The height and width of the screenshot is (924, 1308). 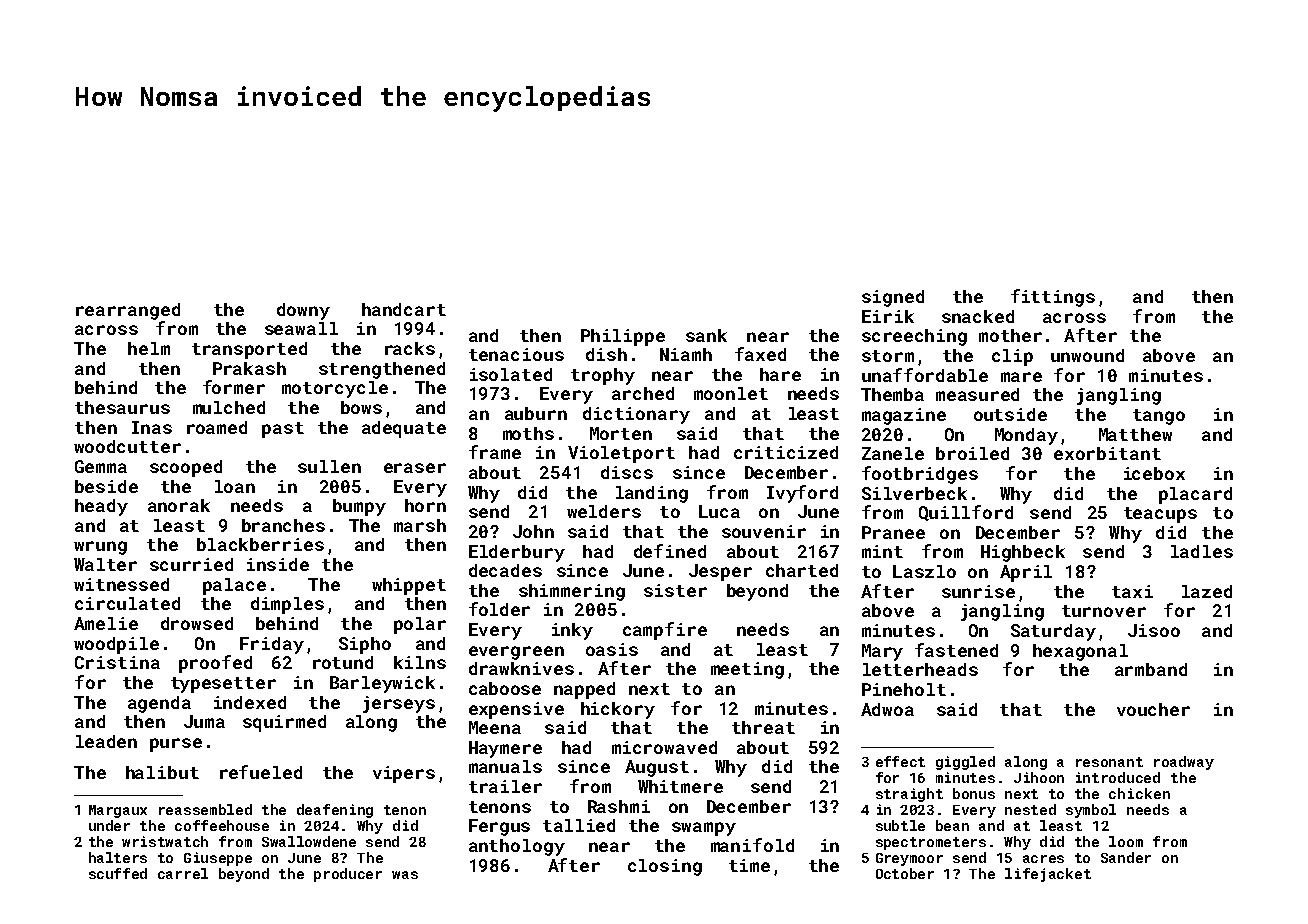 What do you see at coordinates (893, 298) in the screenshot?
I see `signed` at bounding box center [893, 298].
